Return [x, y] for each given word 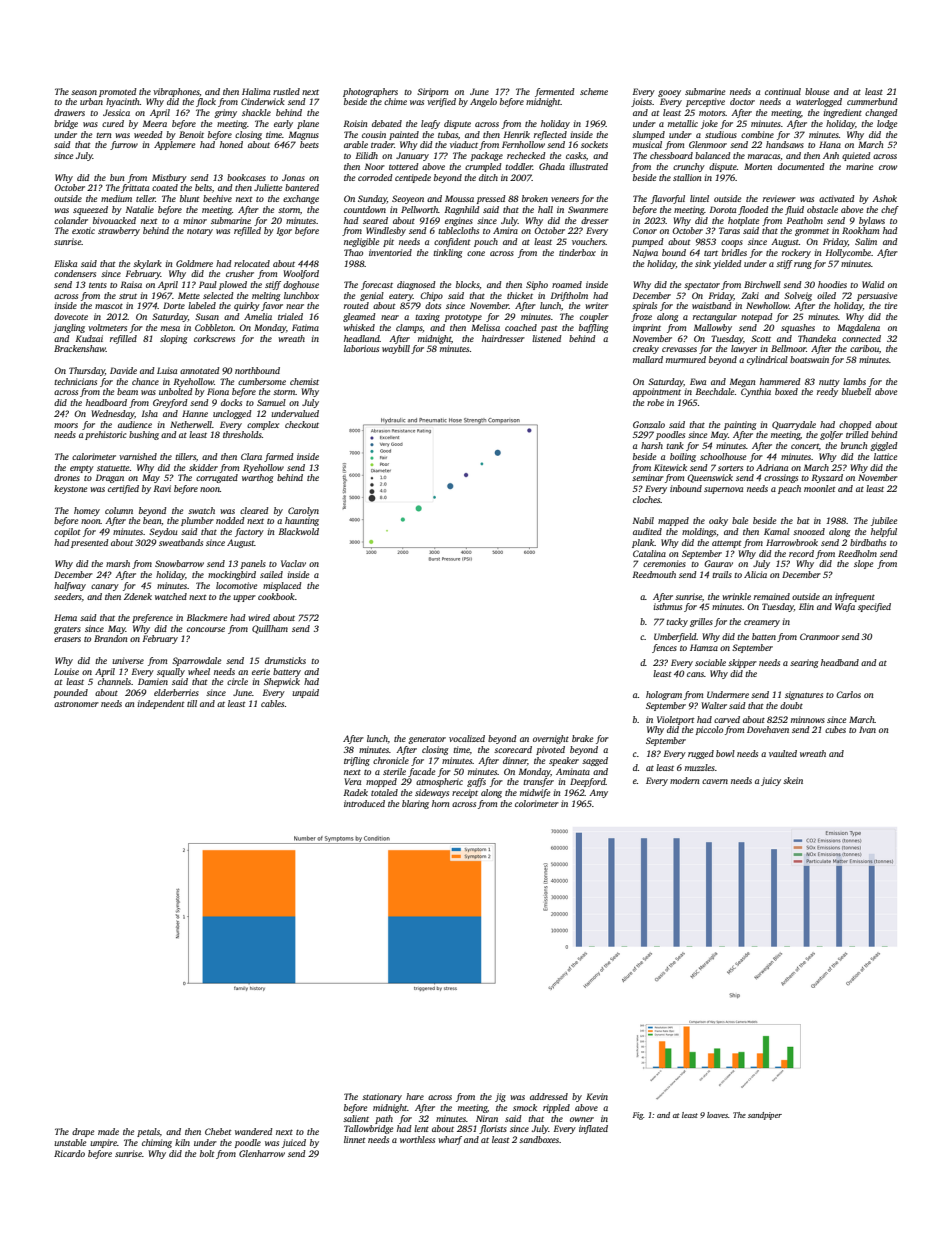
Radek [355, 792]
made [108, 1131]
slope [863, 564]
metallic [683, 123]
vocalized [467, 738]
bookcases [246, 177]
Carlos [848, 694]
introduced [364, 803]
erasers [67, 639]
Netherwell [191, 424]
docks [231, 402]
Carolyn [303, 511]
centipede [413, 178]
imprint [647, 328]
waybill [396, 349]
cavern [715, 781]
